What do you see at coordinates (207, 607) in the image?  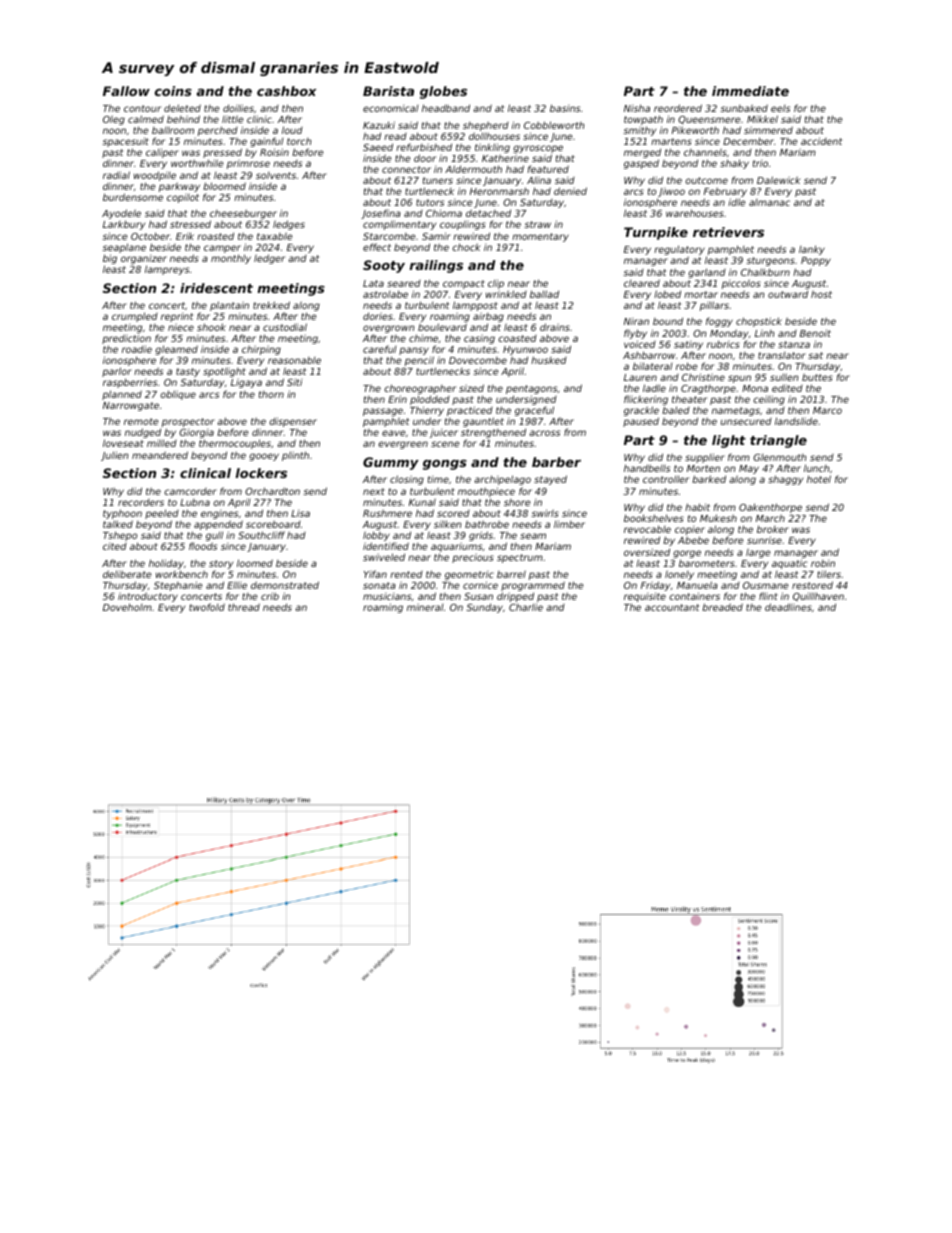 I see `twofold` at bounding box center [207, 607].
